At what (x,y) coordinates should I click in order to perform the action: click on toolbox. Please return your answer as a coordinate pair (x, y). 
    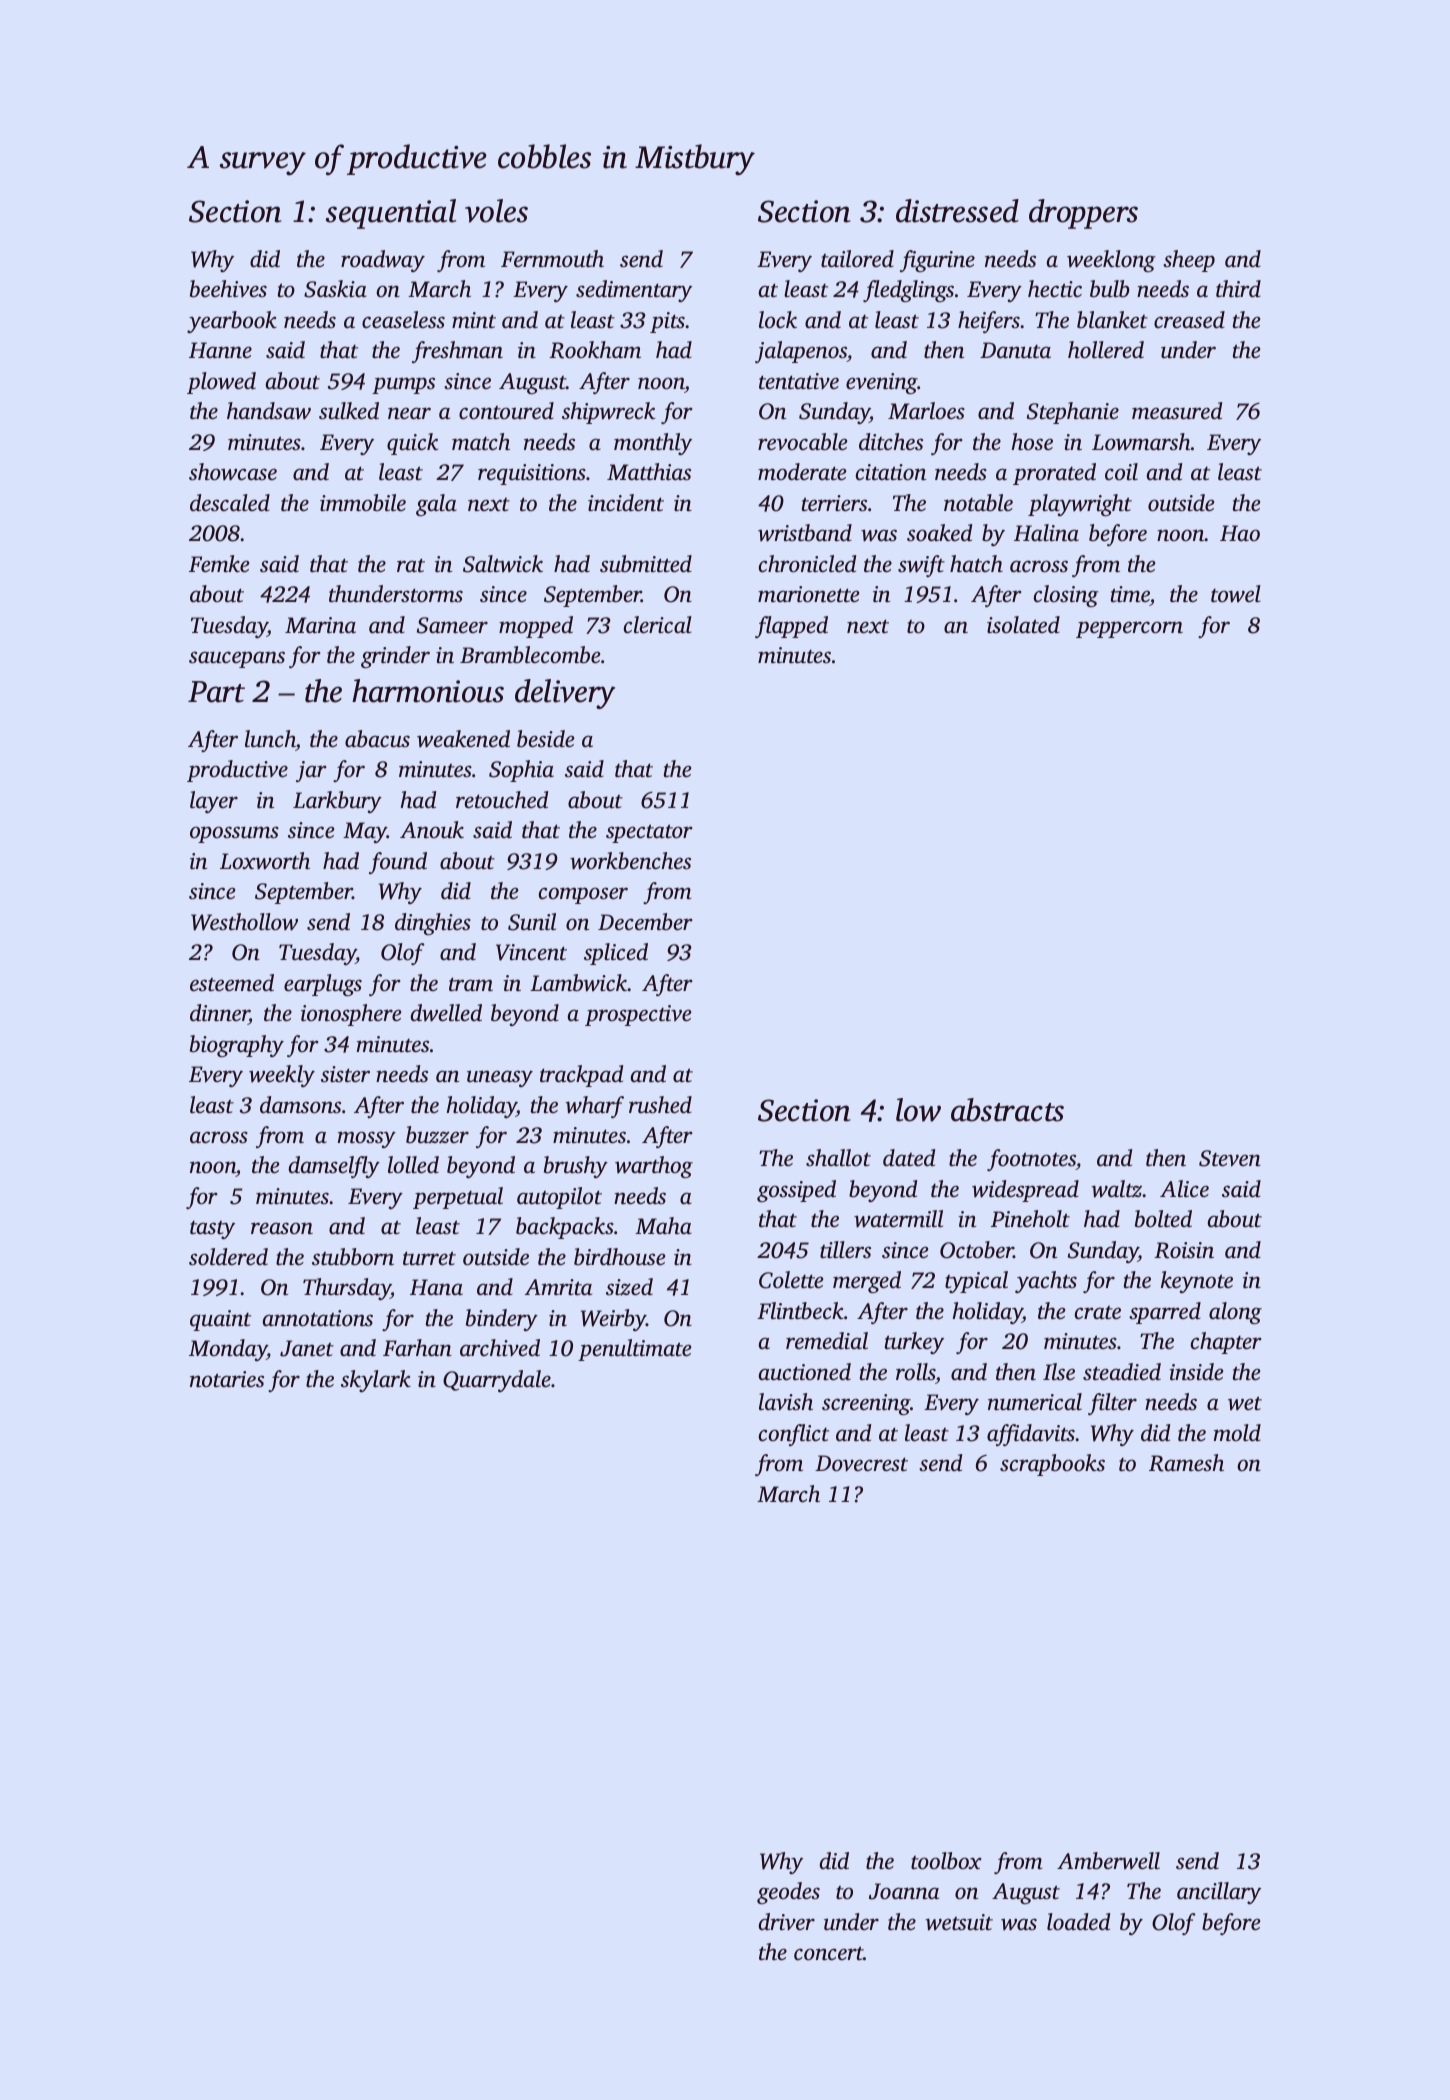
    Looking at the image, I should click on (946, 1861).
